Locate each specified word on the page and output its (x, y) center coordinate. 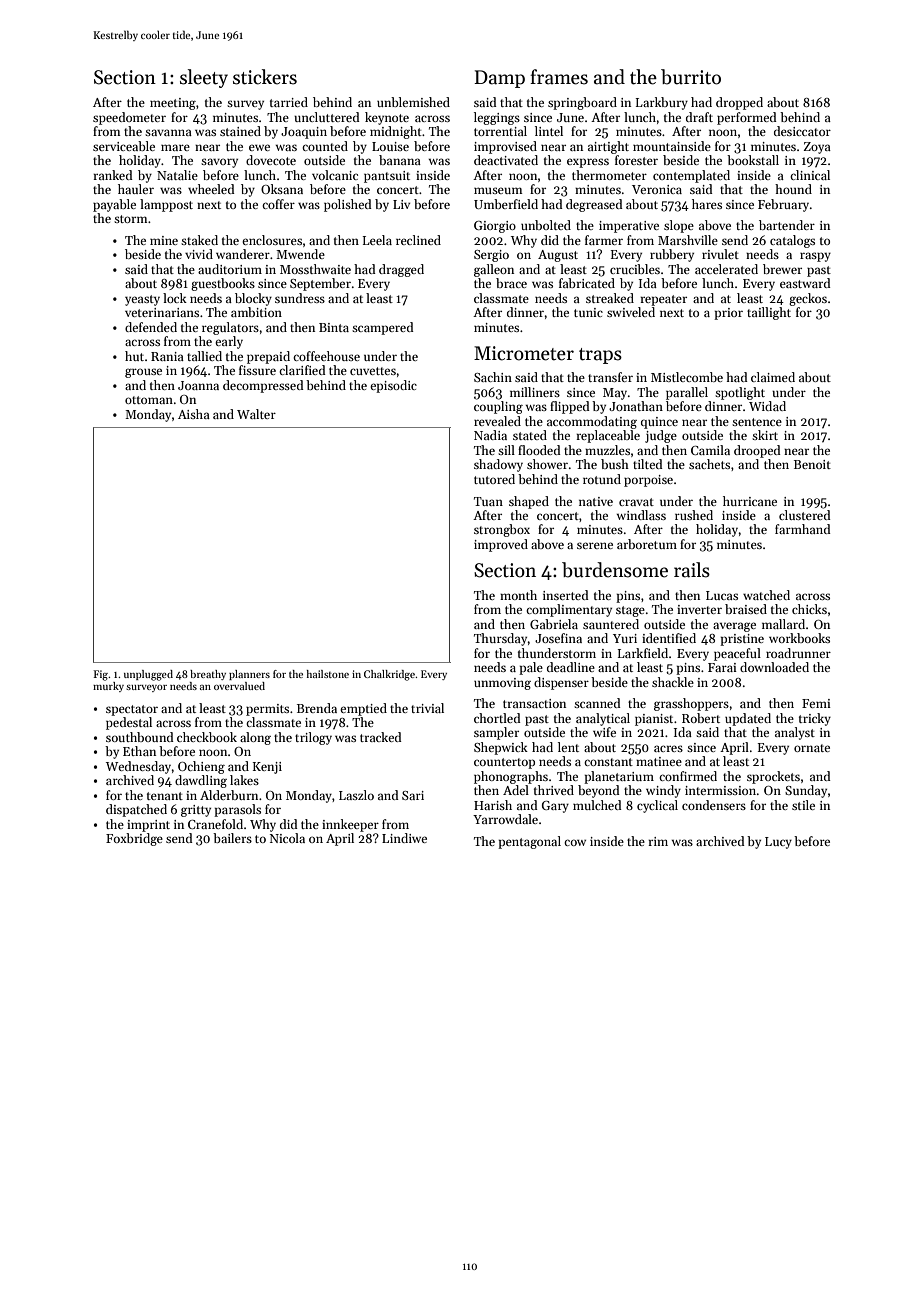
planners (249, 675)
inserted (566, 595)
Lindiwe (404, 838)
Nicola (287, 838)
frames (559, 77)
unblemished (413, 102)
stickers (265, 77)
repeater (663, 300)
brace (511, 283)
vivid (199, 254)
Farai (722, 667)
